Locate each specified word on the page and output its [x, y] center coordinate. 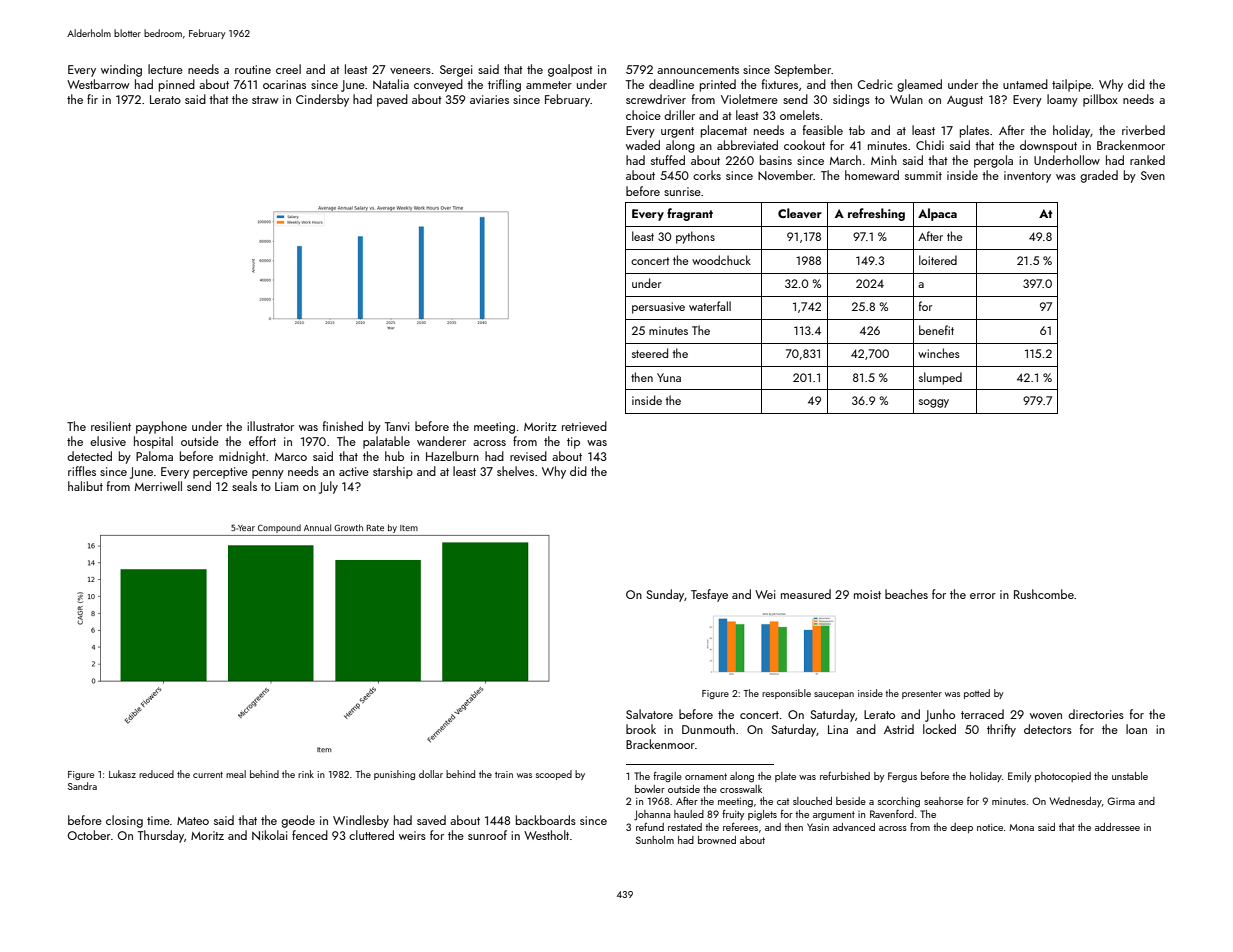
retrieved [584, 426]
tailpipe [1071, 85]
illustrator [270, 426]
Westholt [546, 835]
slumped [940, 378]
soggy [934, 403]
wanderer [441, 441]
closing [124, 821]
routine [253, 69]
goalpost [570, 70]
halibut [85, 486]
